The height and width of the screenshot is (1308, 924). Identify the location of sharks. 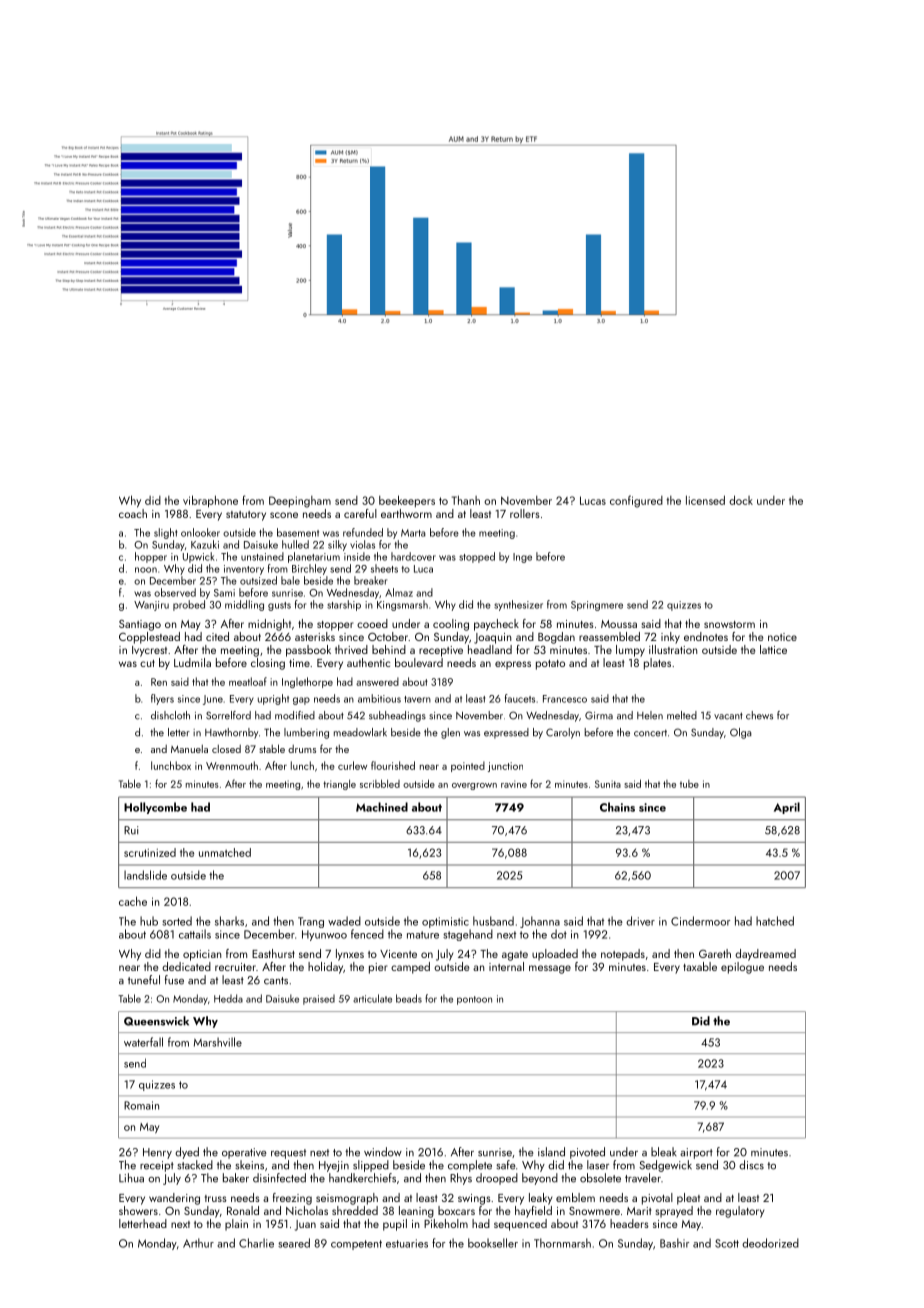
(229, 921).
